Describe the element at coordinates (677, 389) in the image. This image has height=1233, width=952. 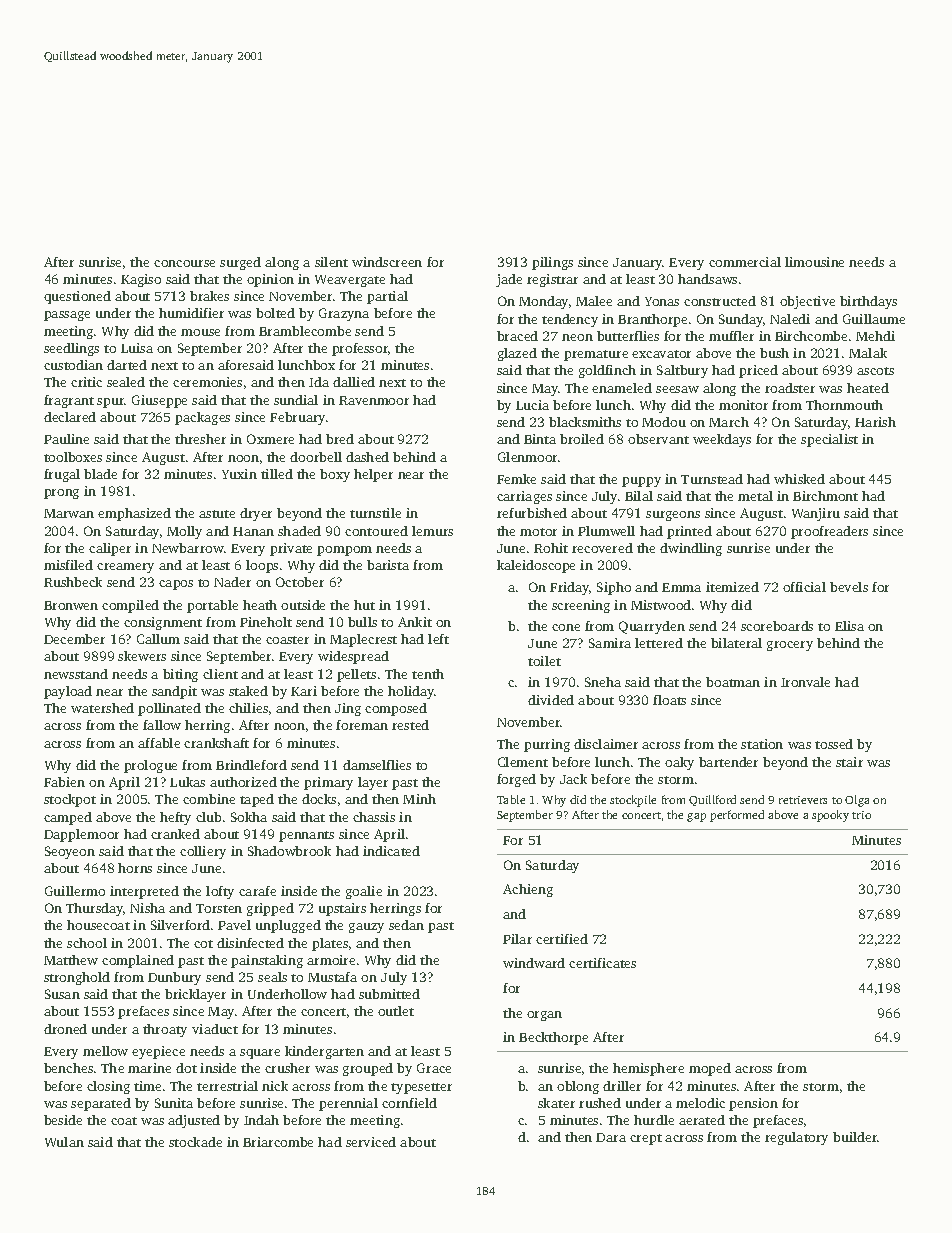
I see `seesaw` at that location.
